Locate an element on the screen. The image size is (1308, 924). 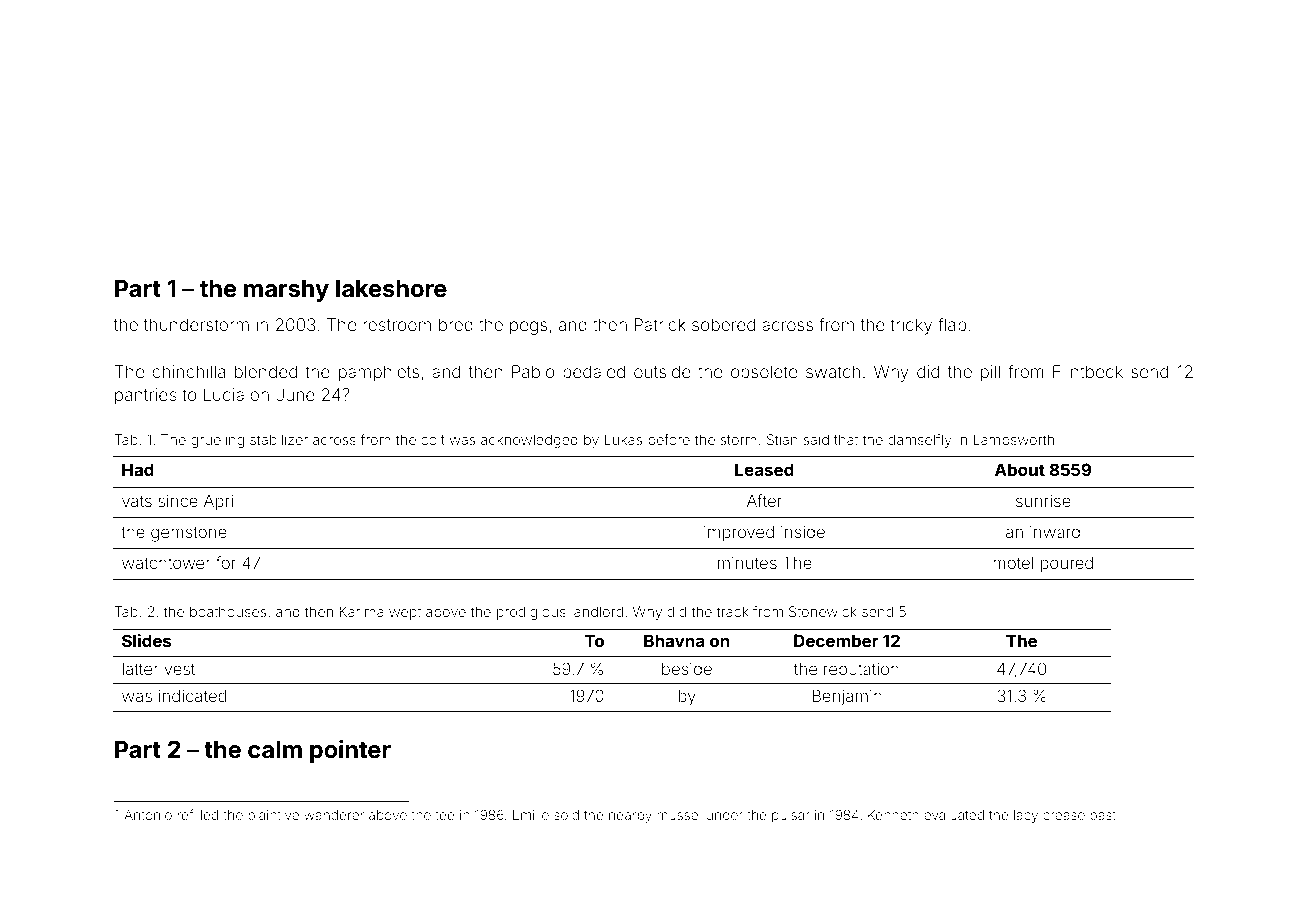
About is located at coordinates (1020, 469).
